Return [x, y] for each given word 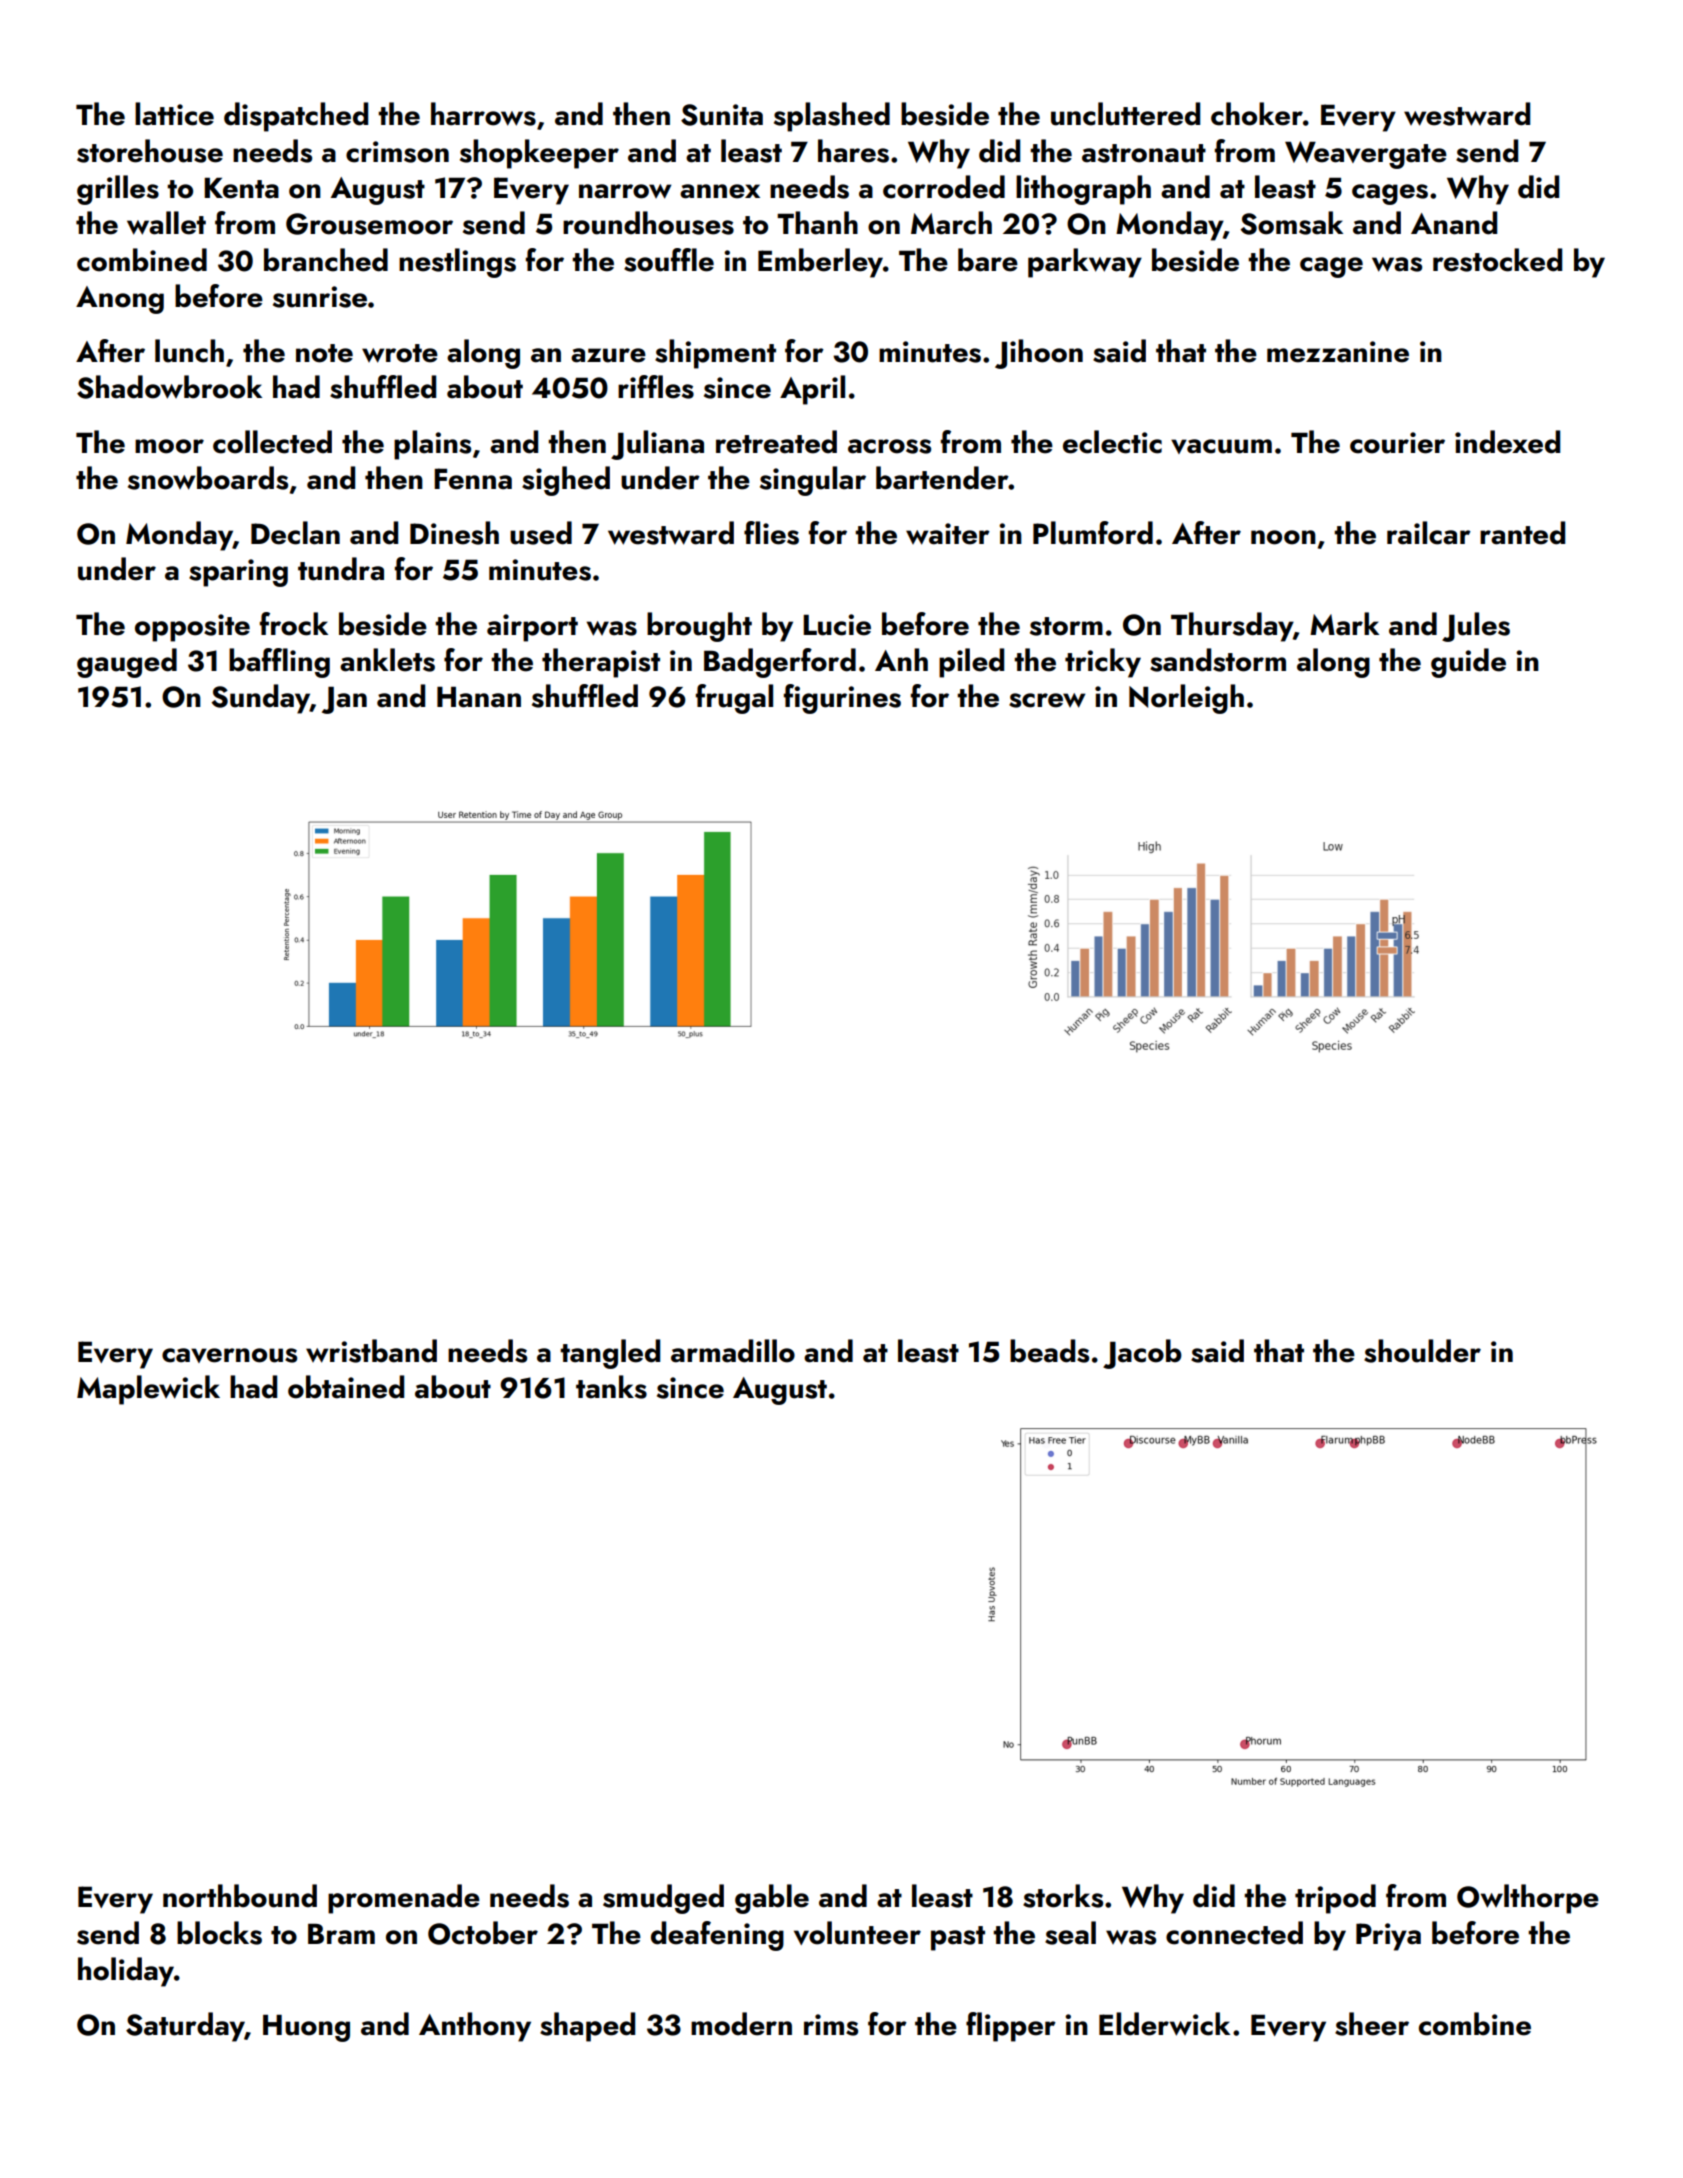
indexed [1507, 442]
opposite [192, 628]
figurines [842, 699]
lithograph [1083, 190]
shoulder [1422, 1351]
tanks [611, 1387]
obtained [346, 1387]
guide [1468, 663]
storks [1063, 1896]
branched [326, 260]
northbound [240, 1896]
